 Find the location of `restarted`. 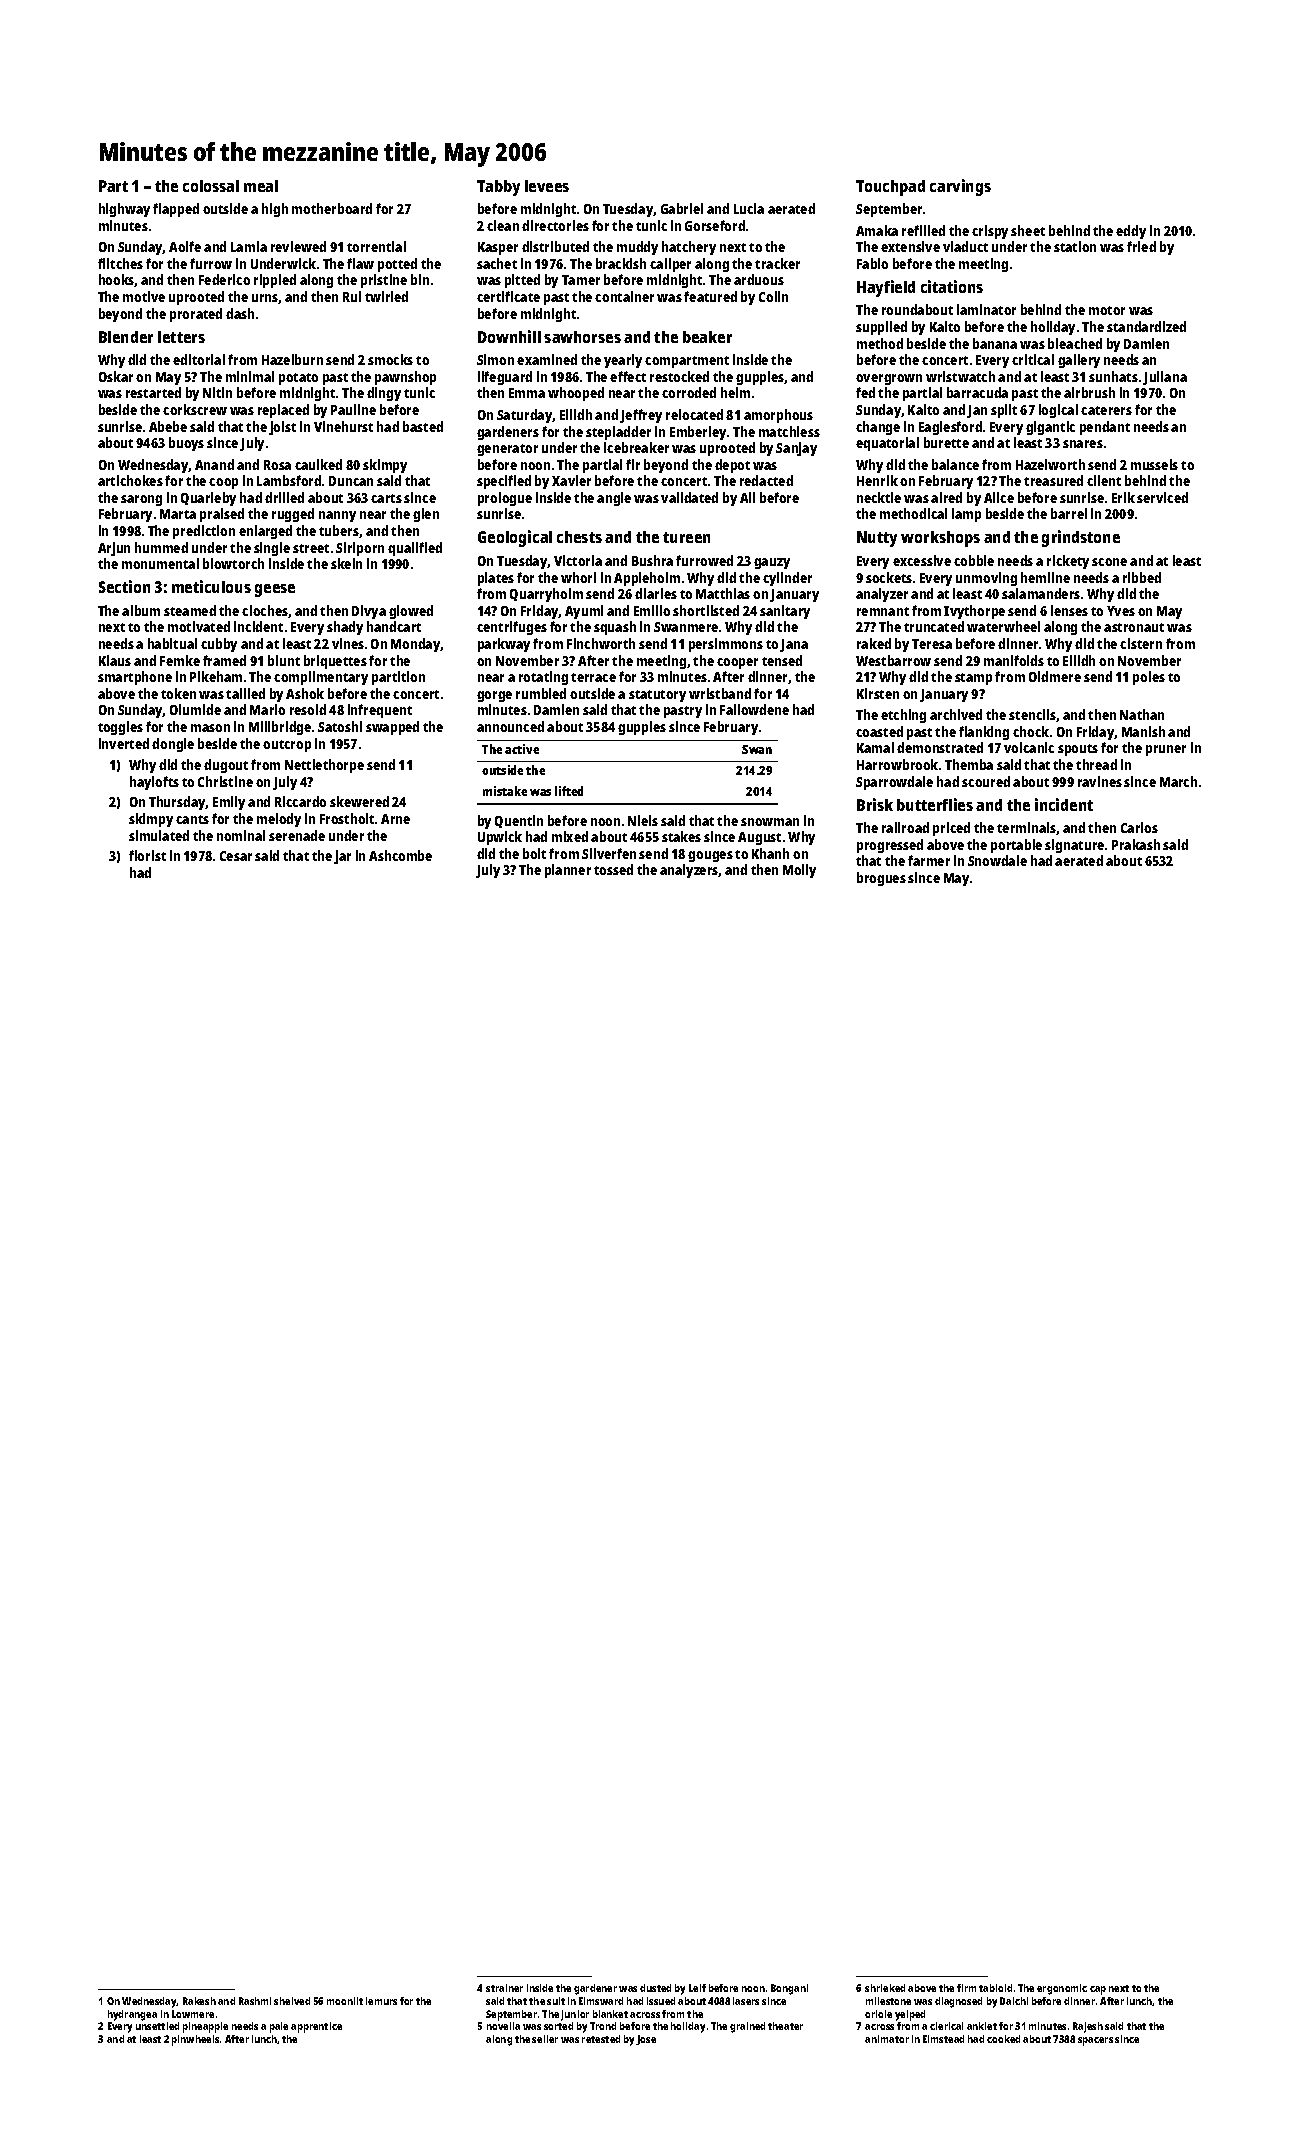

restarted is located at coordinates (153, 392).
